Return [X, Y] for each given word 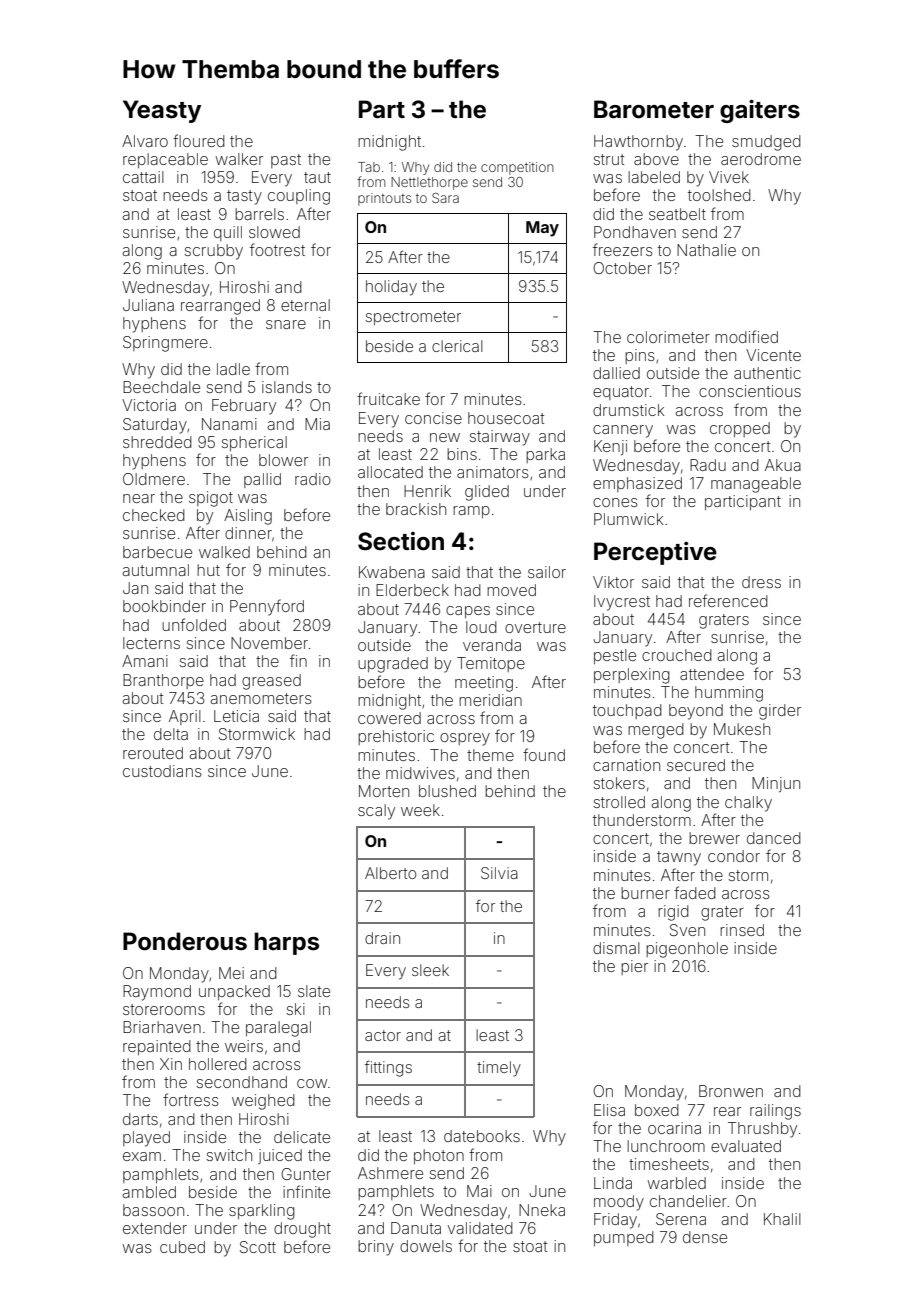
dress [761, 582]
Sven [687, 930]
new [445, 437]
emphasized [637, 484]
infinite [306, 1191]
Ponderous [185, 941]
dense [705, 1237]
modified [746, 336]
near [139, 498]
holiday [391, 288]
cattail [143, 177]
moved [511, 590]
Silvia [499, 873]
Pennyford [267, 607]
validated [480, 1228]
